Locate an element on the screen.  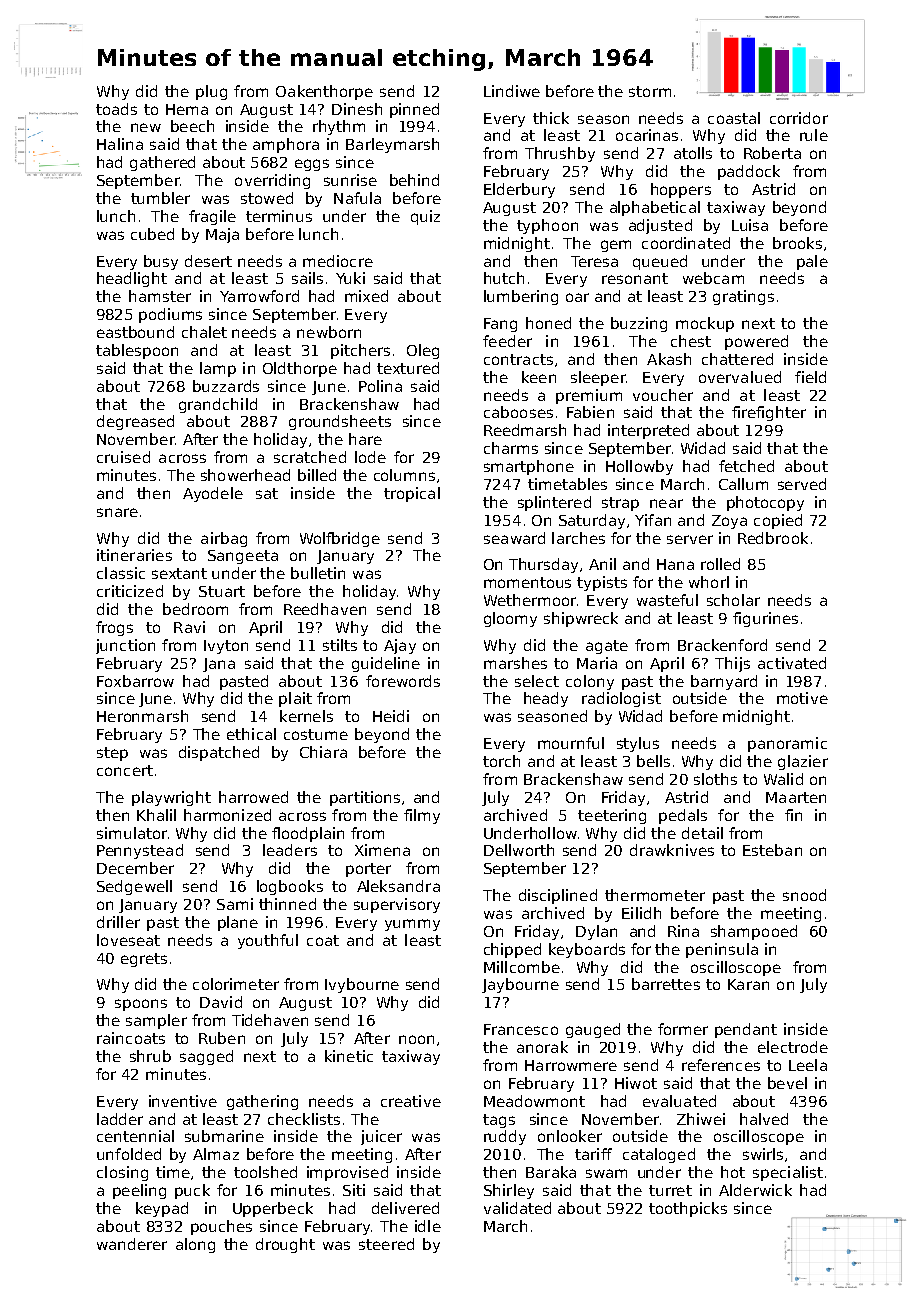
activated is located at coordinates (792, 663).
